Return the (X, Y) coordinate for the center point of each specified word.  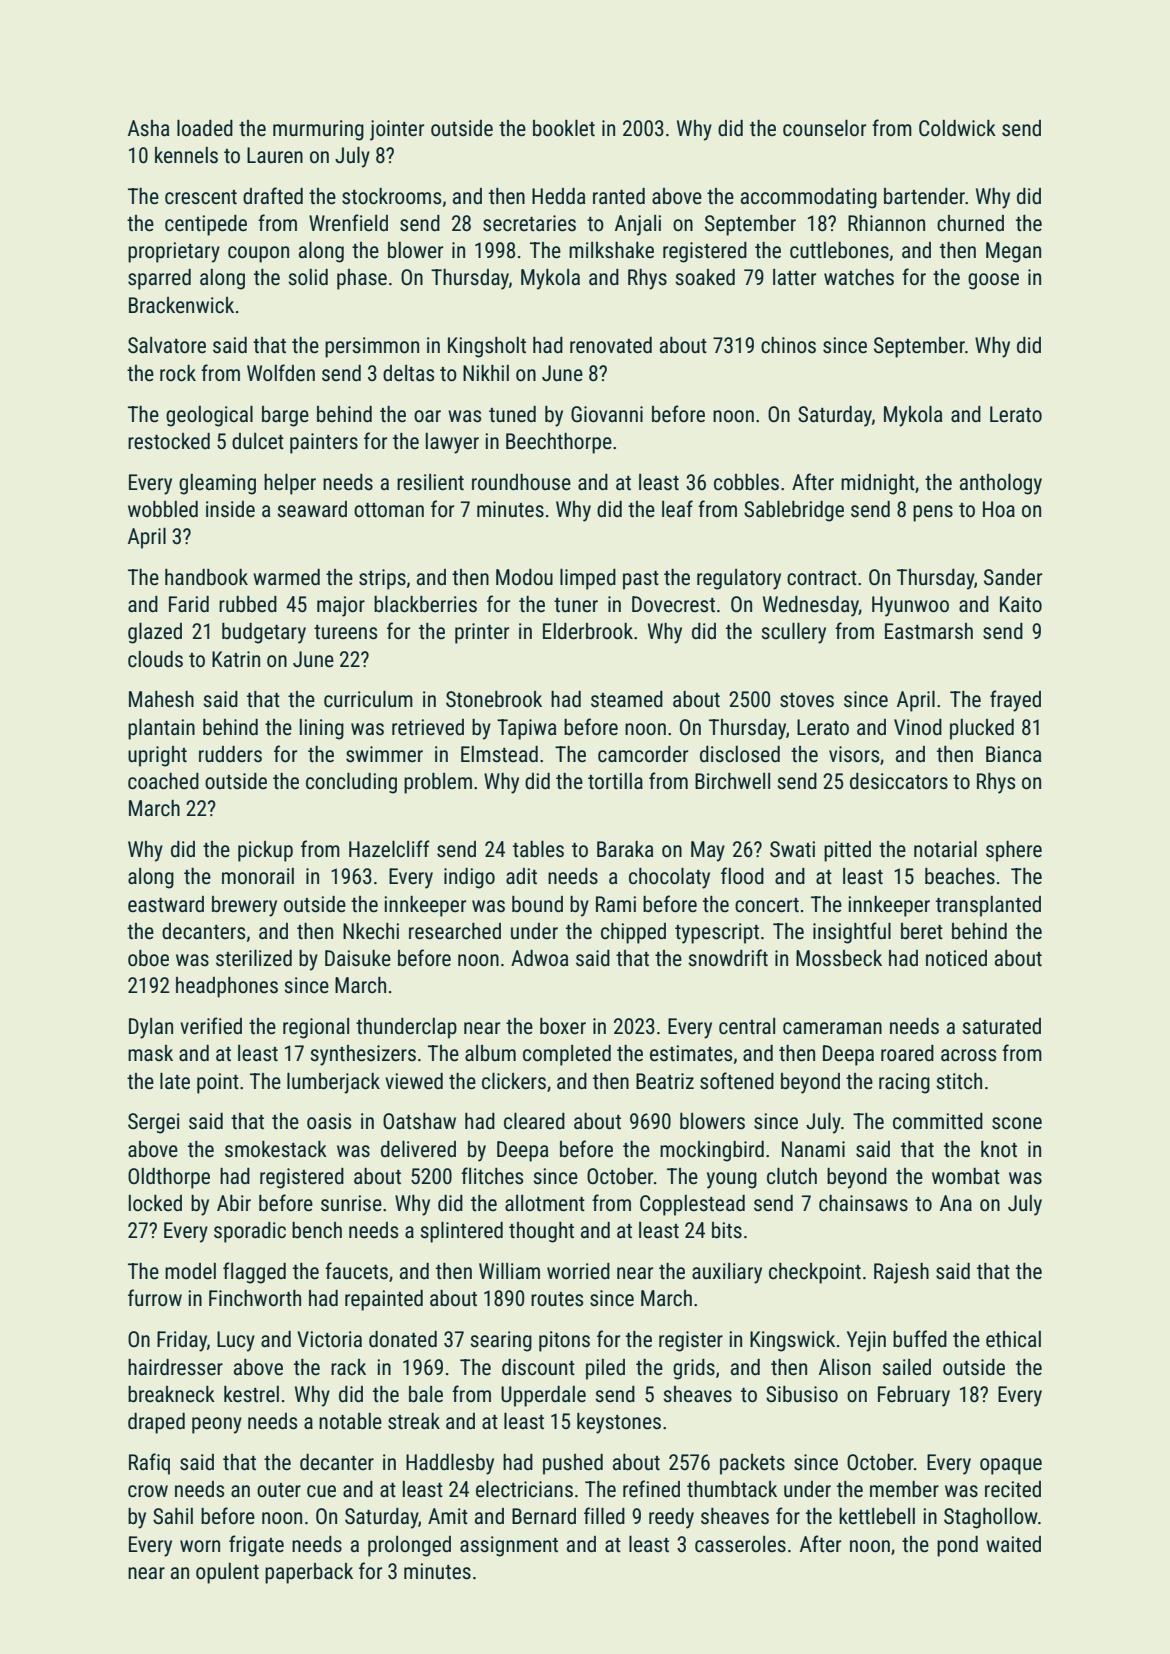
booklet (564, 128)
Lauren (275, 155)
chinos (788, 345)
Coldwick (957, 128)
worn (200, 1546)
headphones (227, 987)
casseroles (740, 1544)
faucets (356, 1271)
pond (957, 1546)
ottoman (389, 510)
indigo (469, 878)
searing (501, 1341)
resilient (430, 482)
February (914, 1396)
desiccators (899, 781)
